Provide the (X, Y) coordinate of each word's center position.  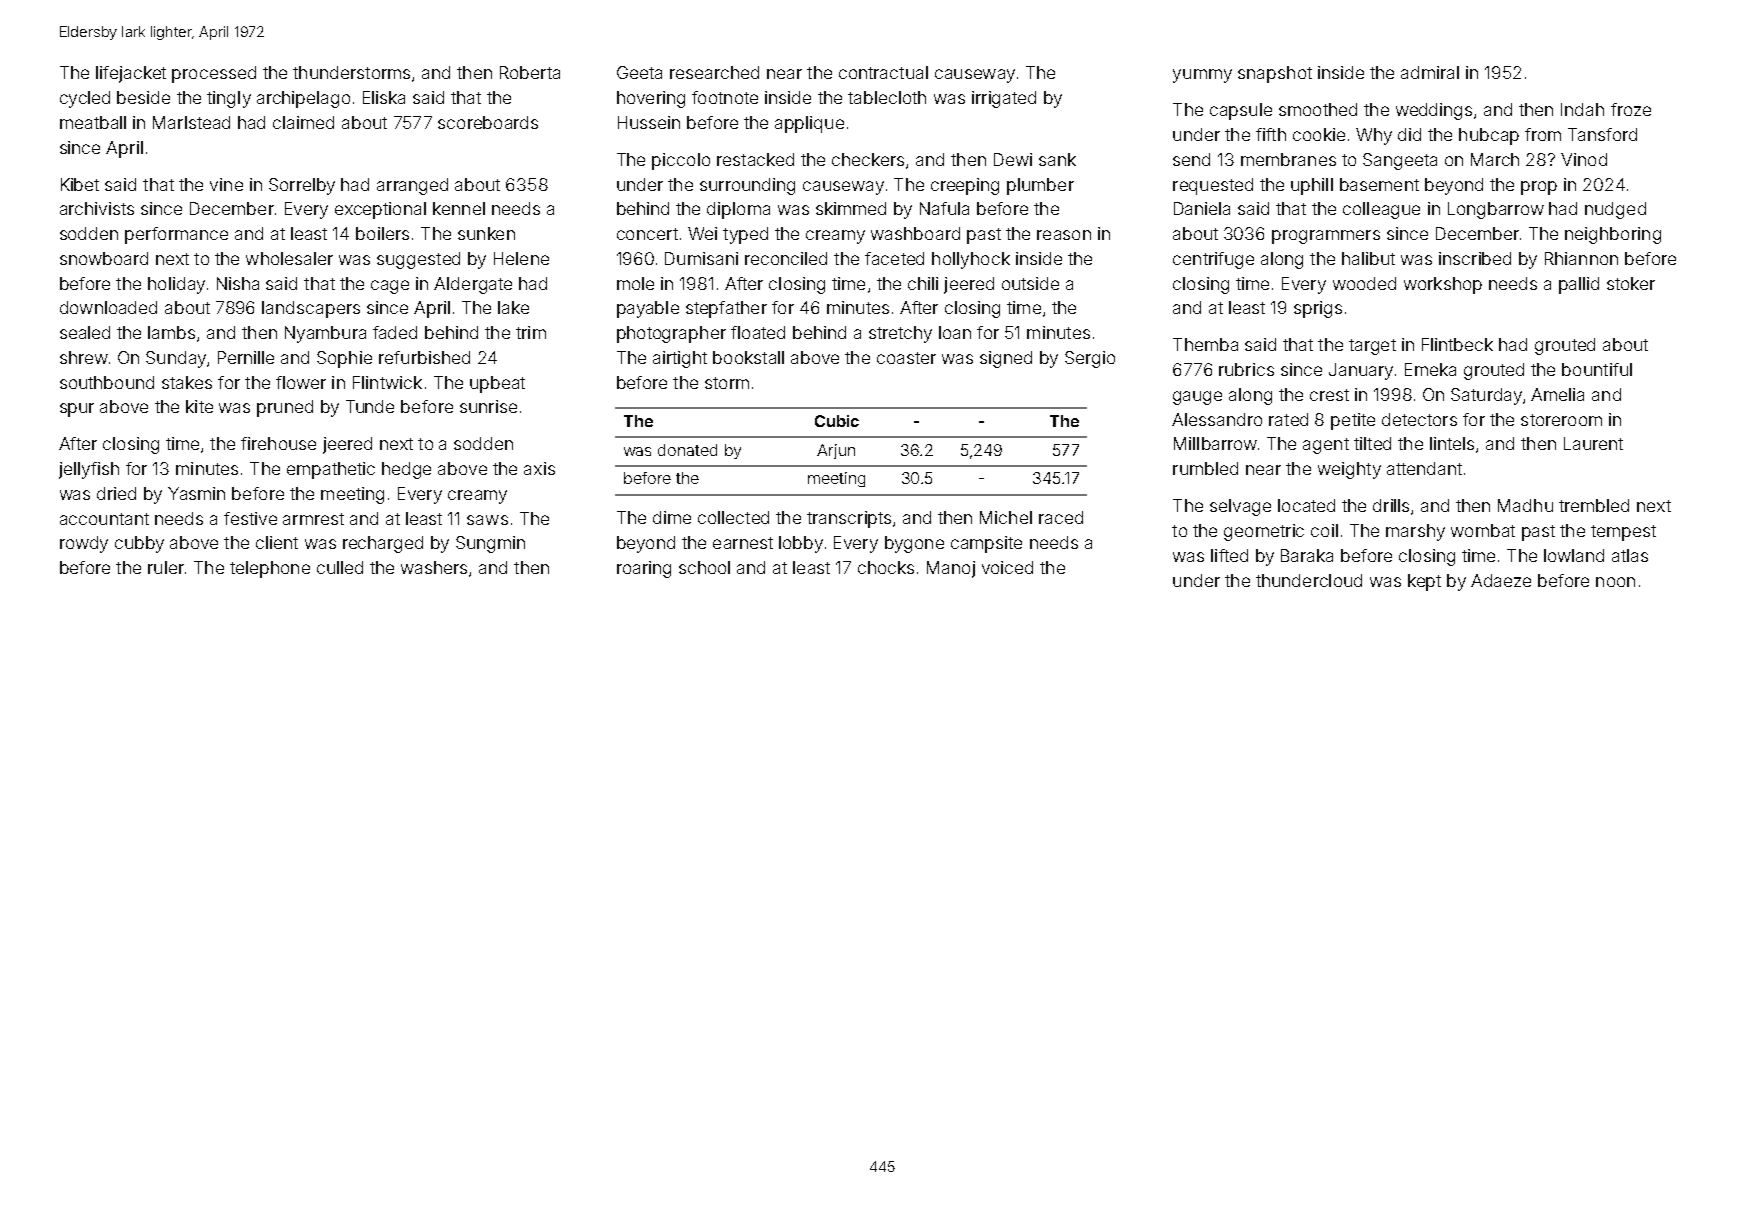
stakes (187, 382)
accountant (104, 519)
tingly (229, 99)
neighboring (1613, 235)
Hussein (649, 122)
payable (648, 309)
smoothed (1318, 109)
